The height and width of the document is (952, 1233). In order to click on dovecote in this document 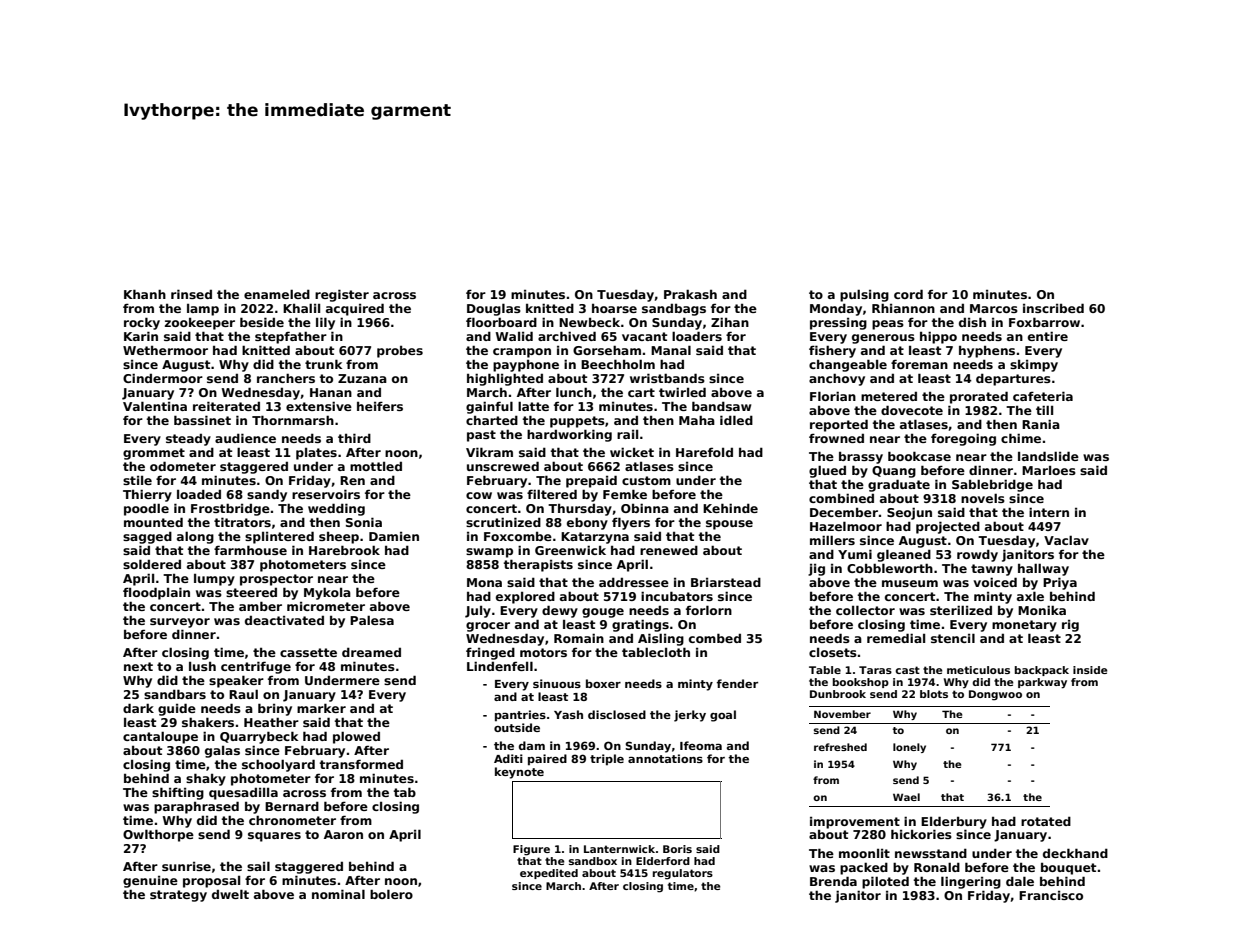, I will do `click(912, 410)`.
